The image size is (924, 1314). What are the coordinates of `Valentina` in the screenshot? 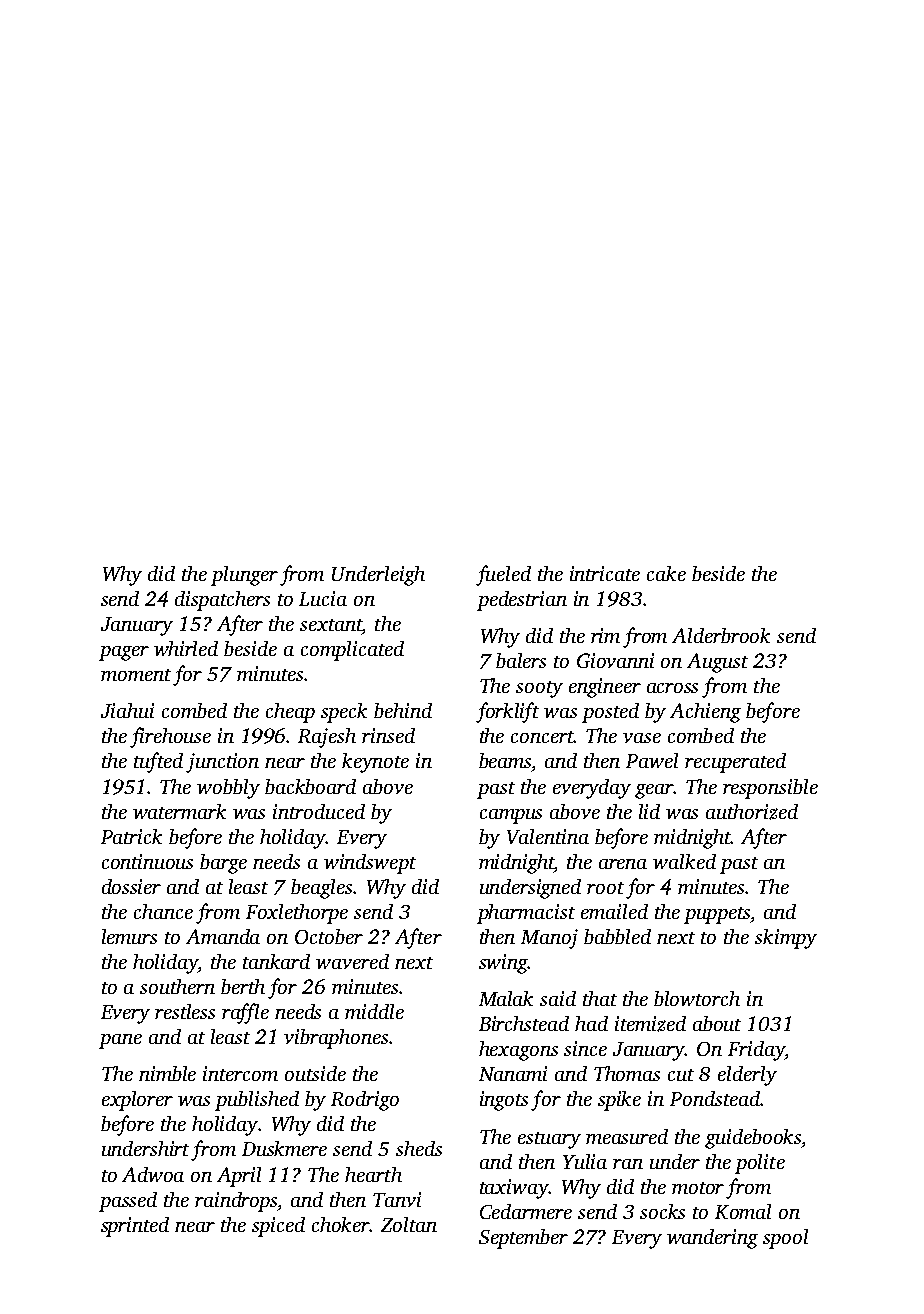 It's located at (548, 836).
